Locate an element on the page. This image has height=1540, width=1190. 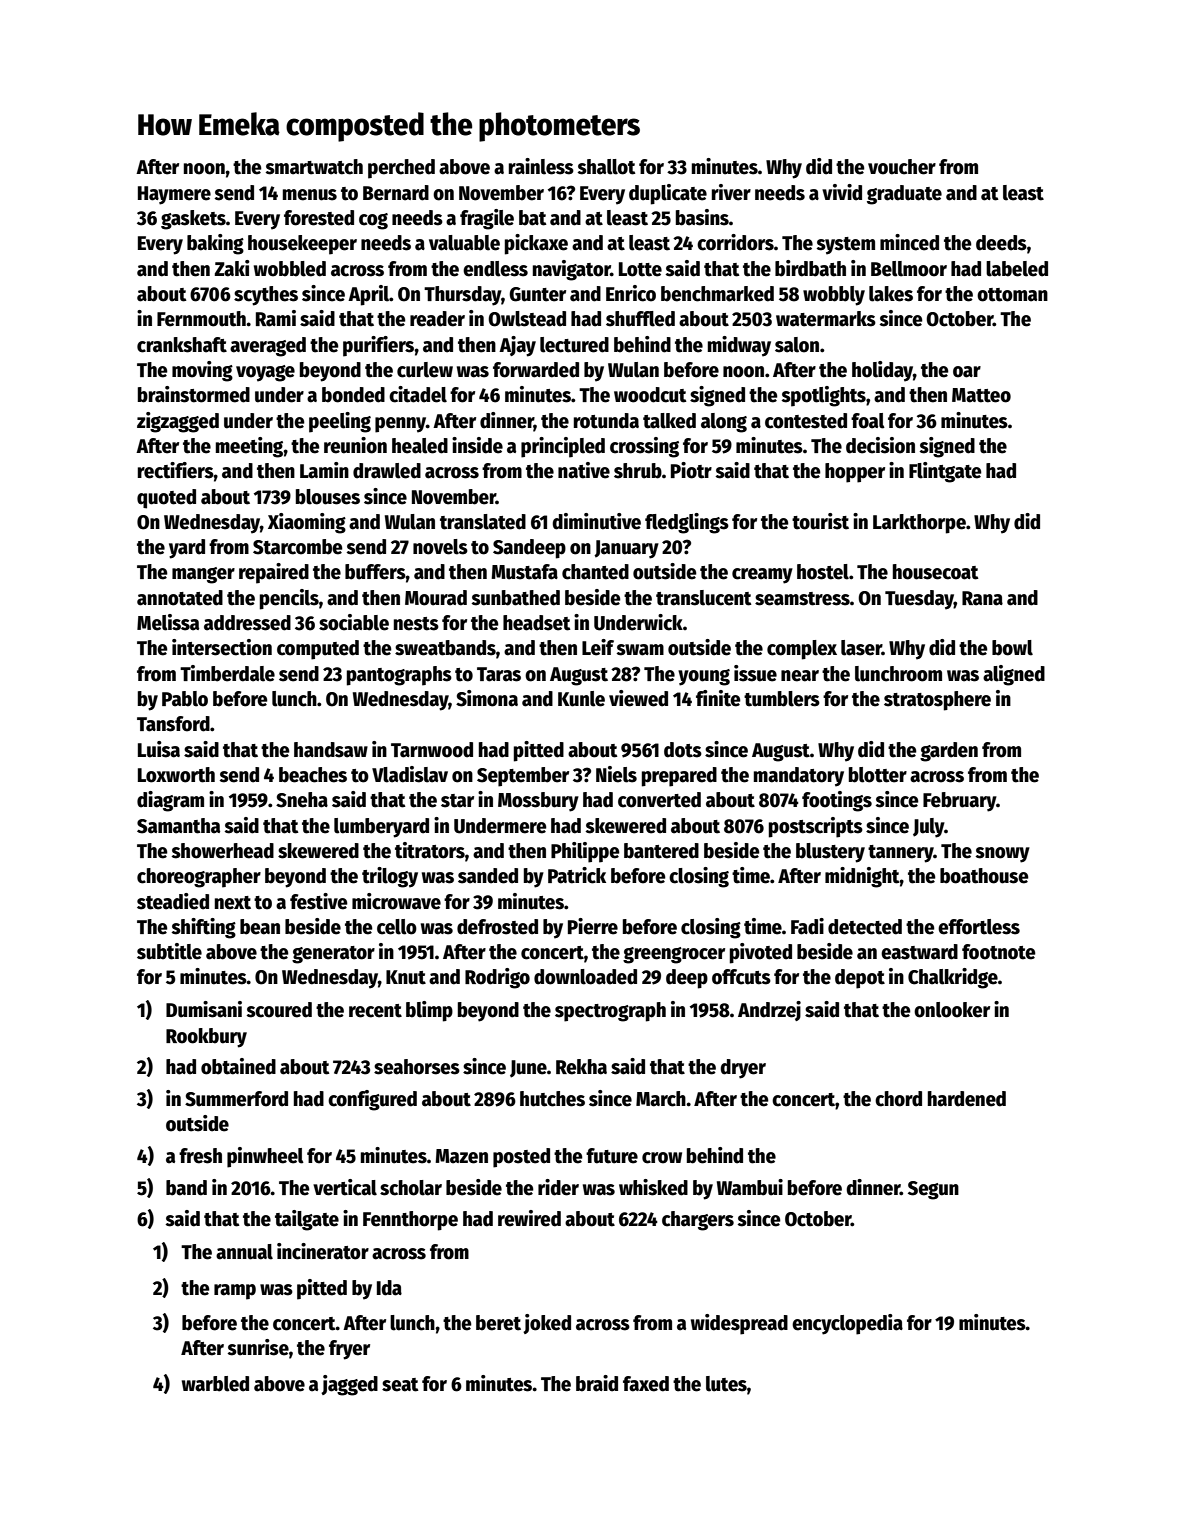
holiday is located at coordinates (882, 371).
